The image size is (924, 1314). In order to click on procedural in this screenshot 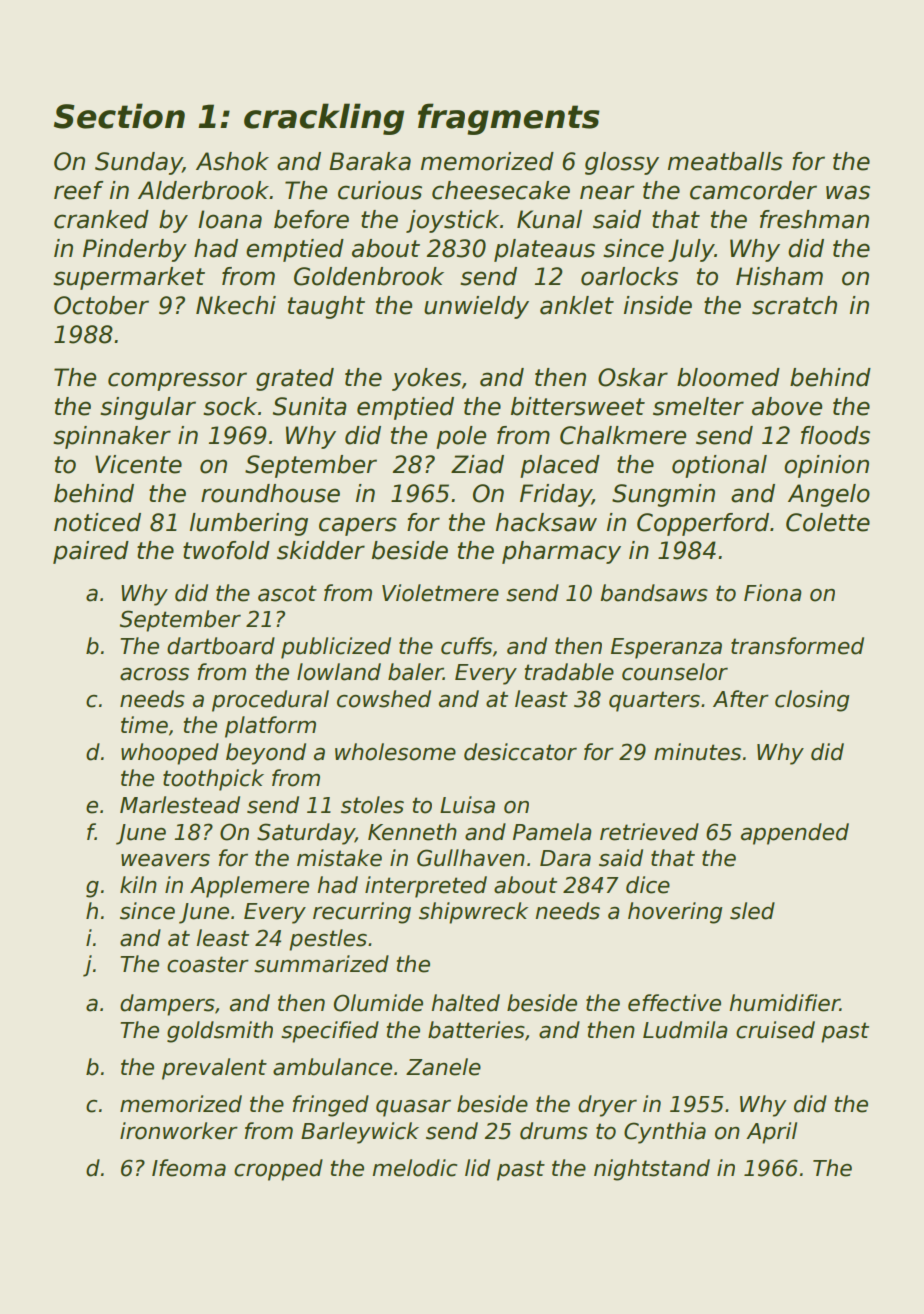, I will do `click(270, 701)`.
